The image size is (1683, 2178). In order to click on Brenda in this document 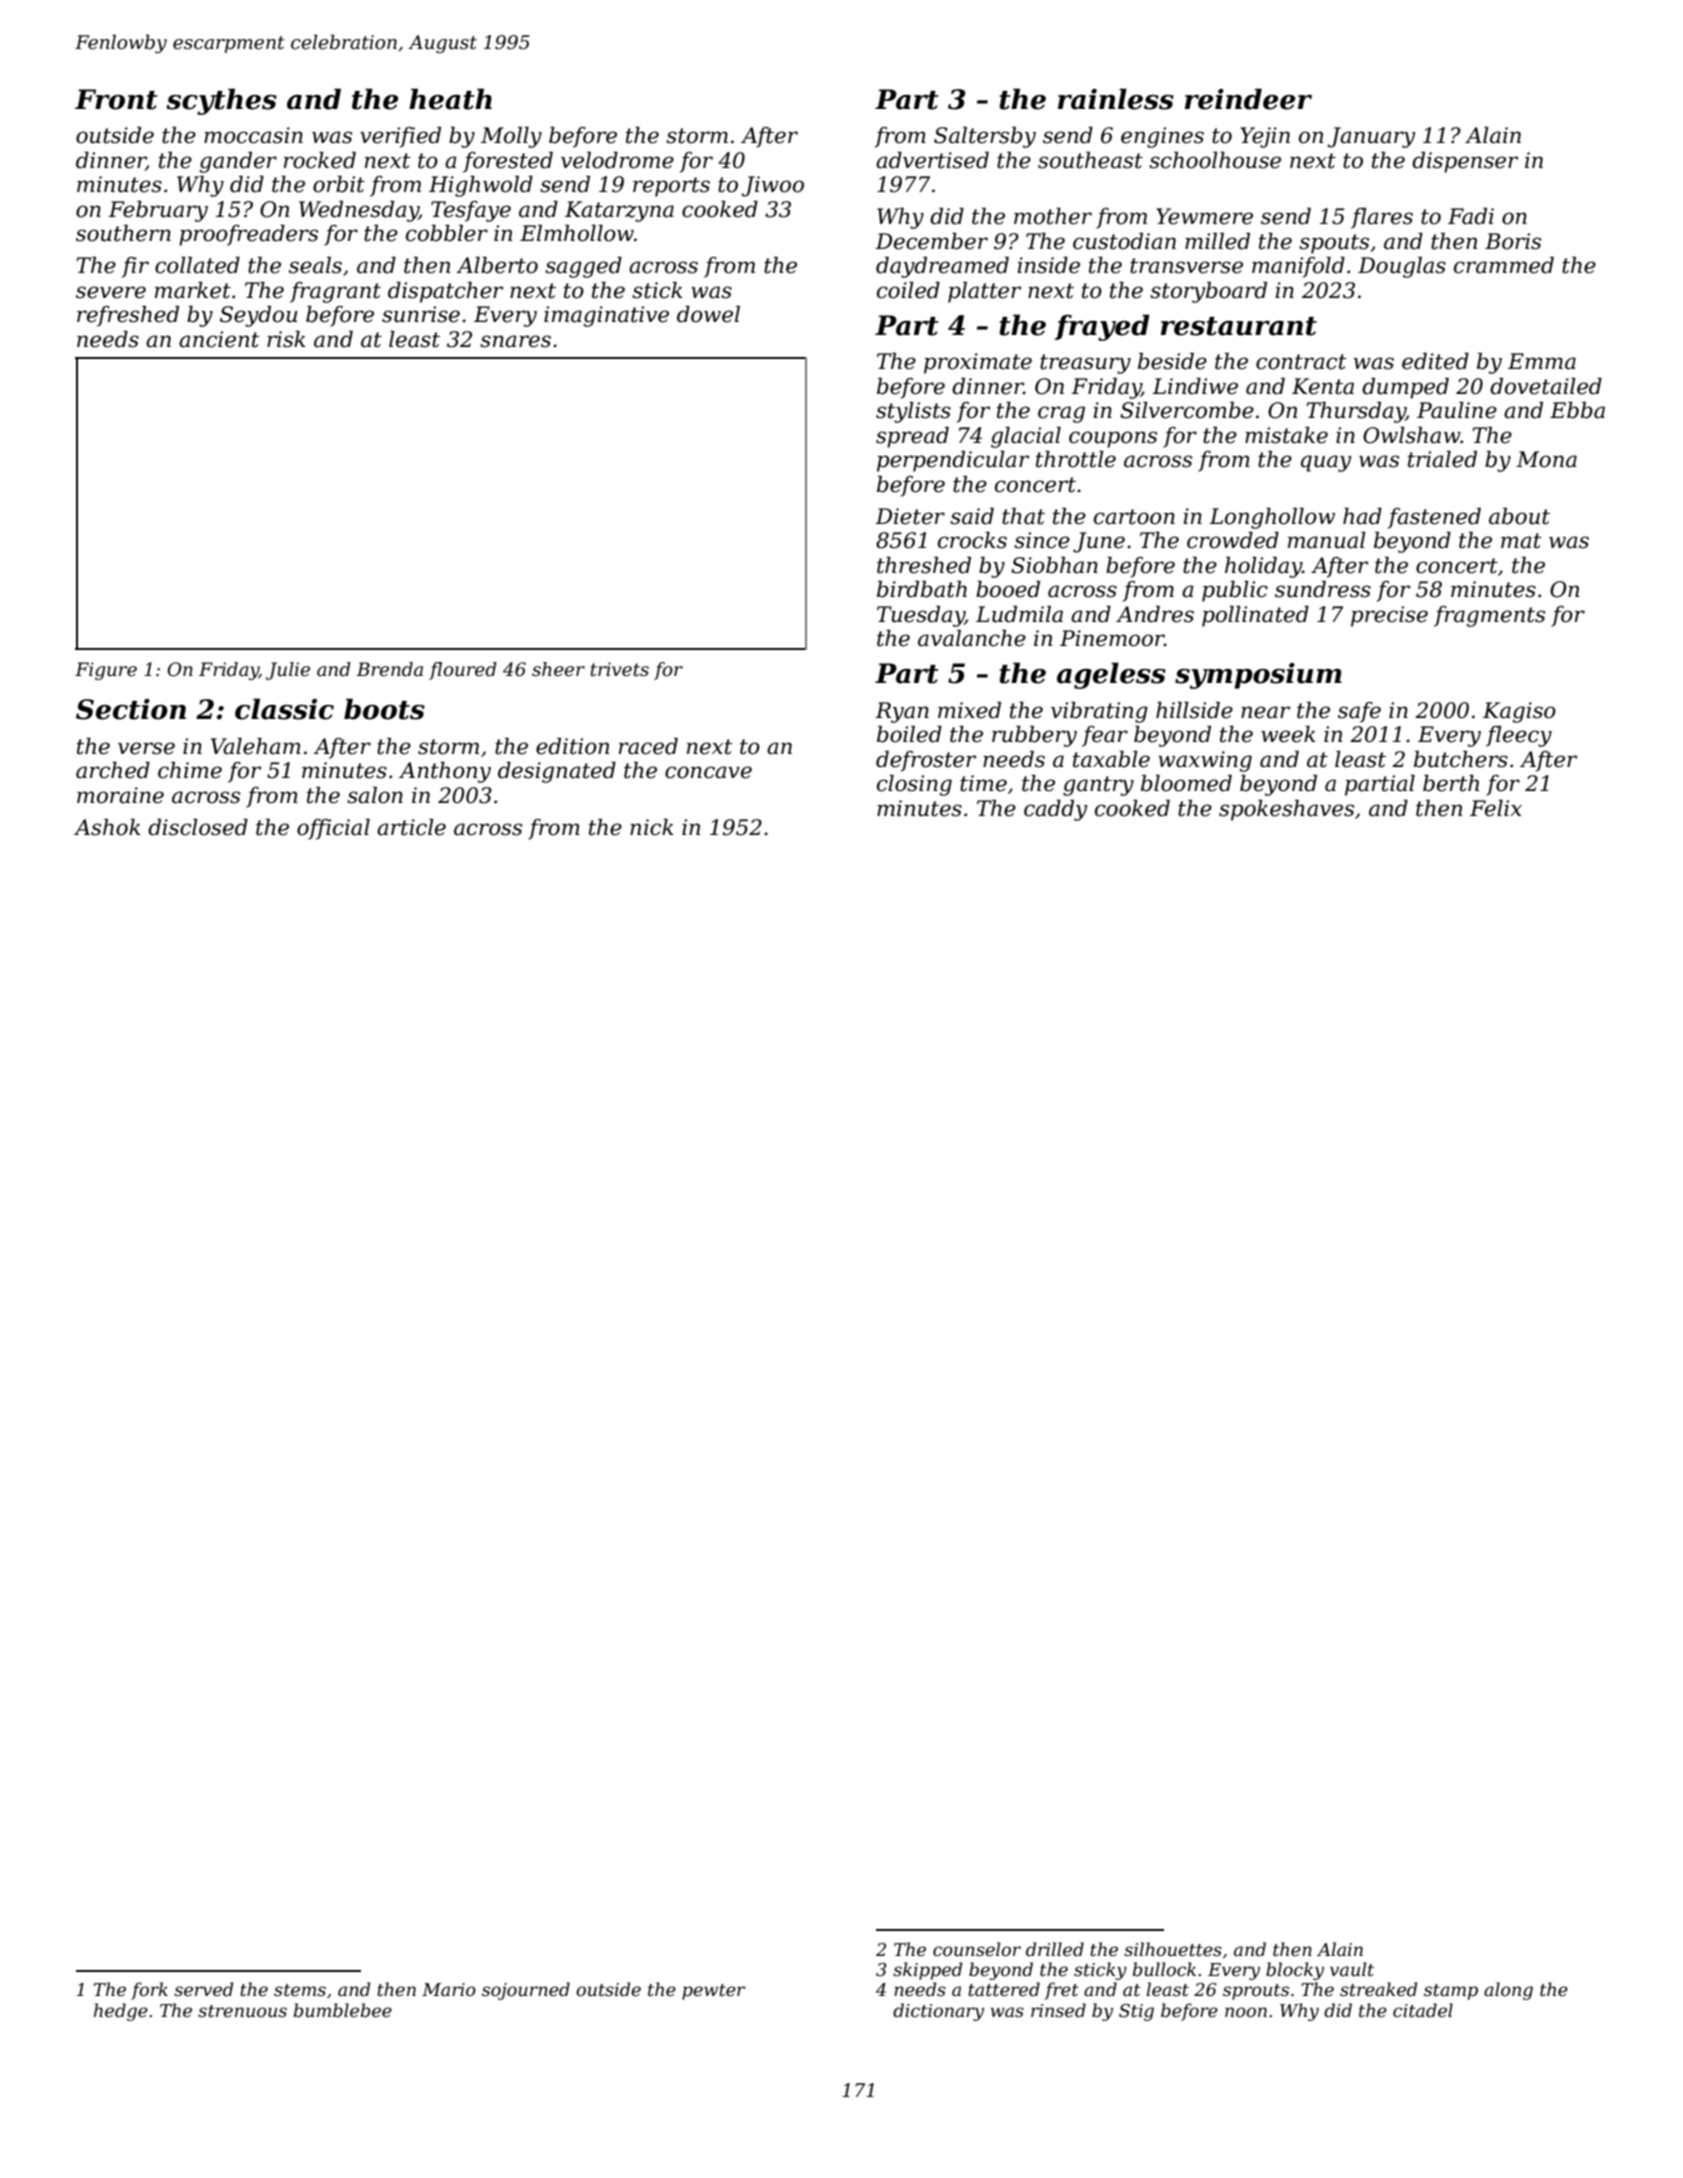, I will do `click(389, 669)`.
